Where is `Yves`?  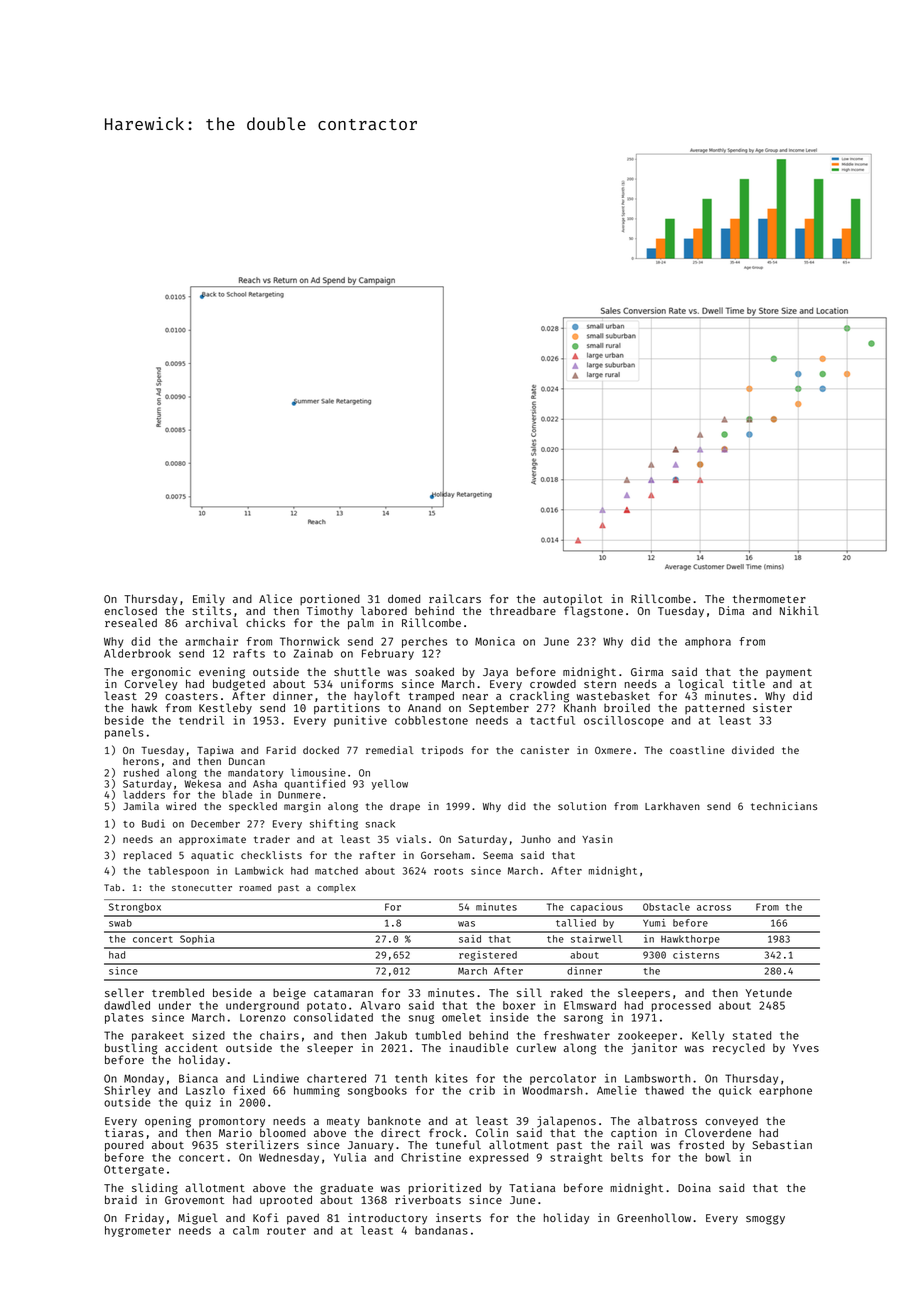 Yves is located at coordinates (806, 1048).
